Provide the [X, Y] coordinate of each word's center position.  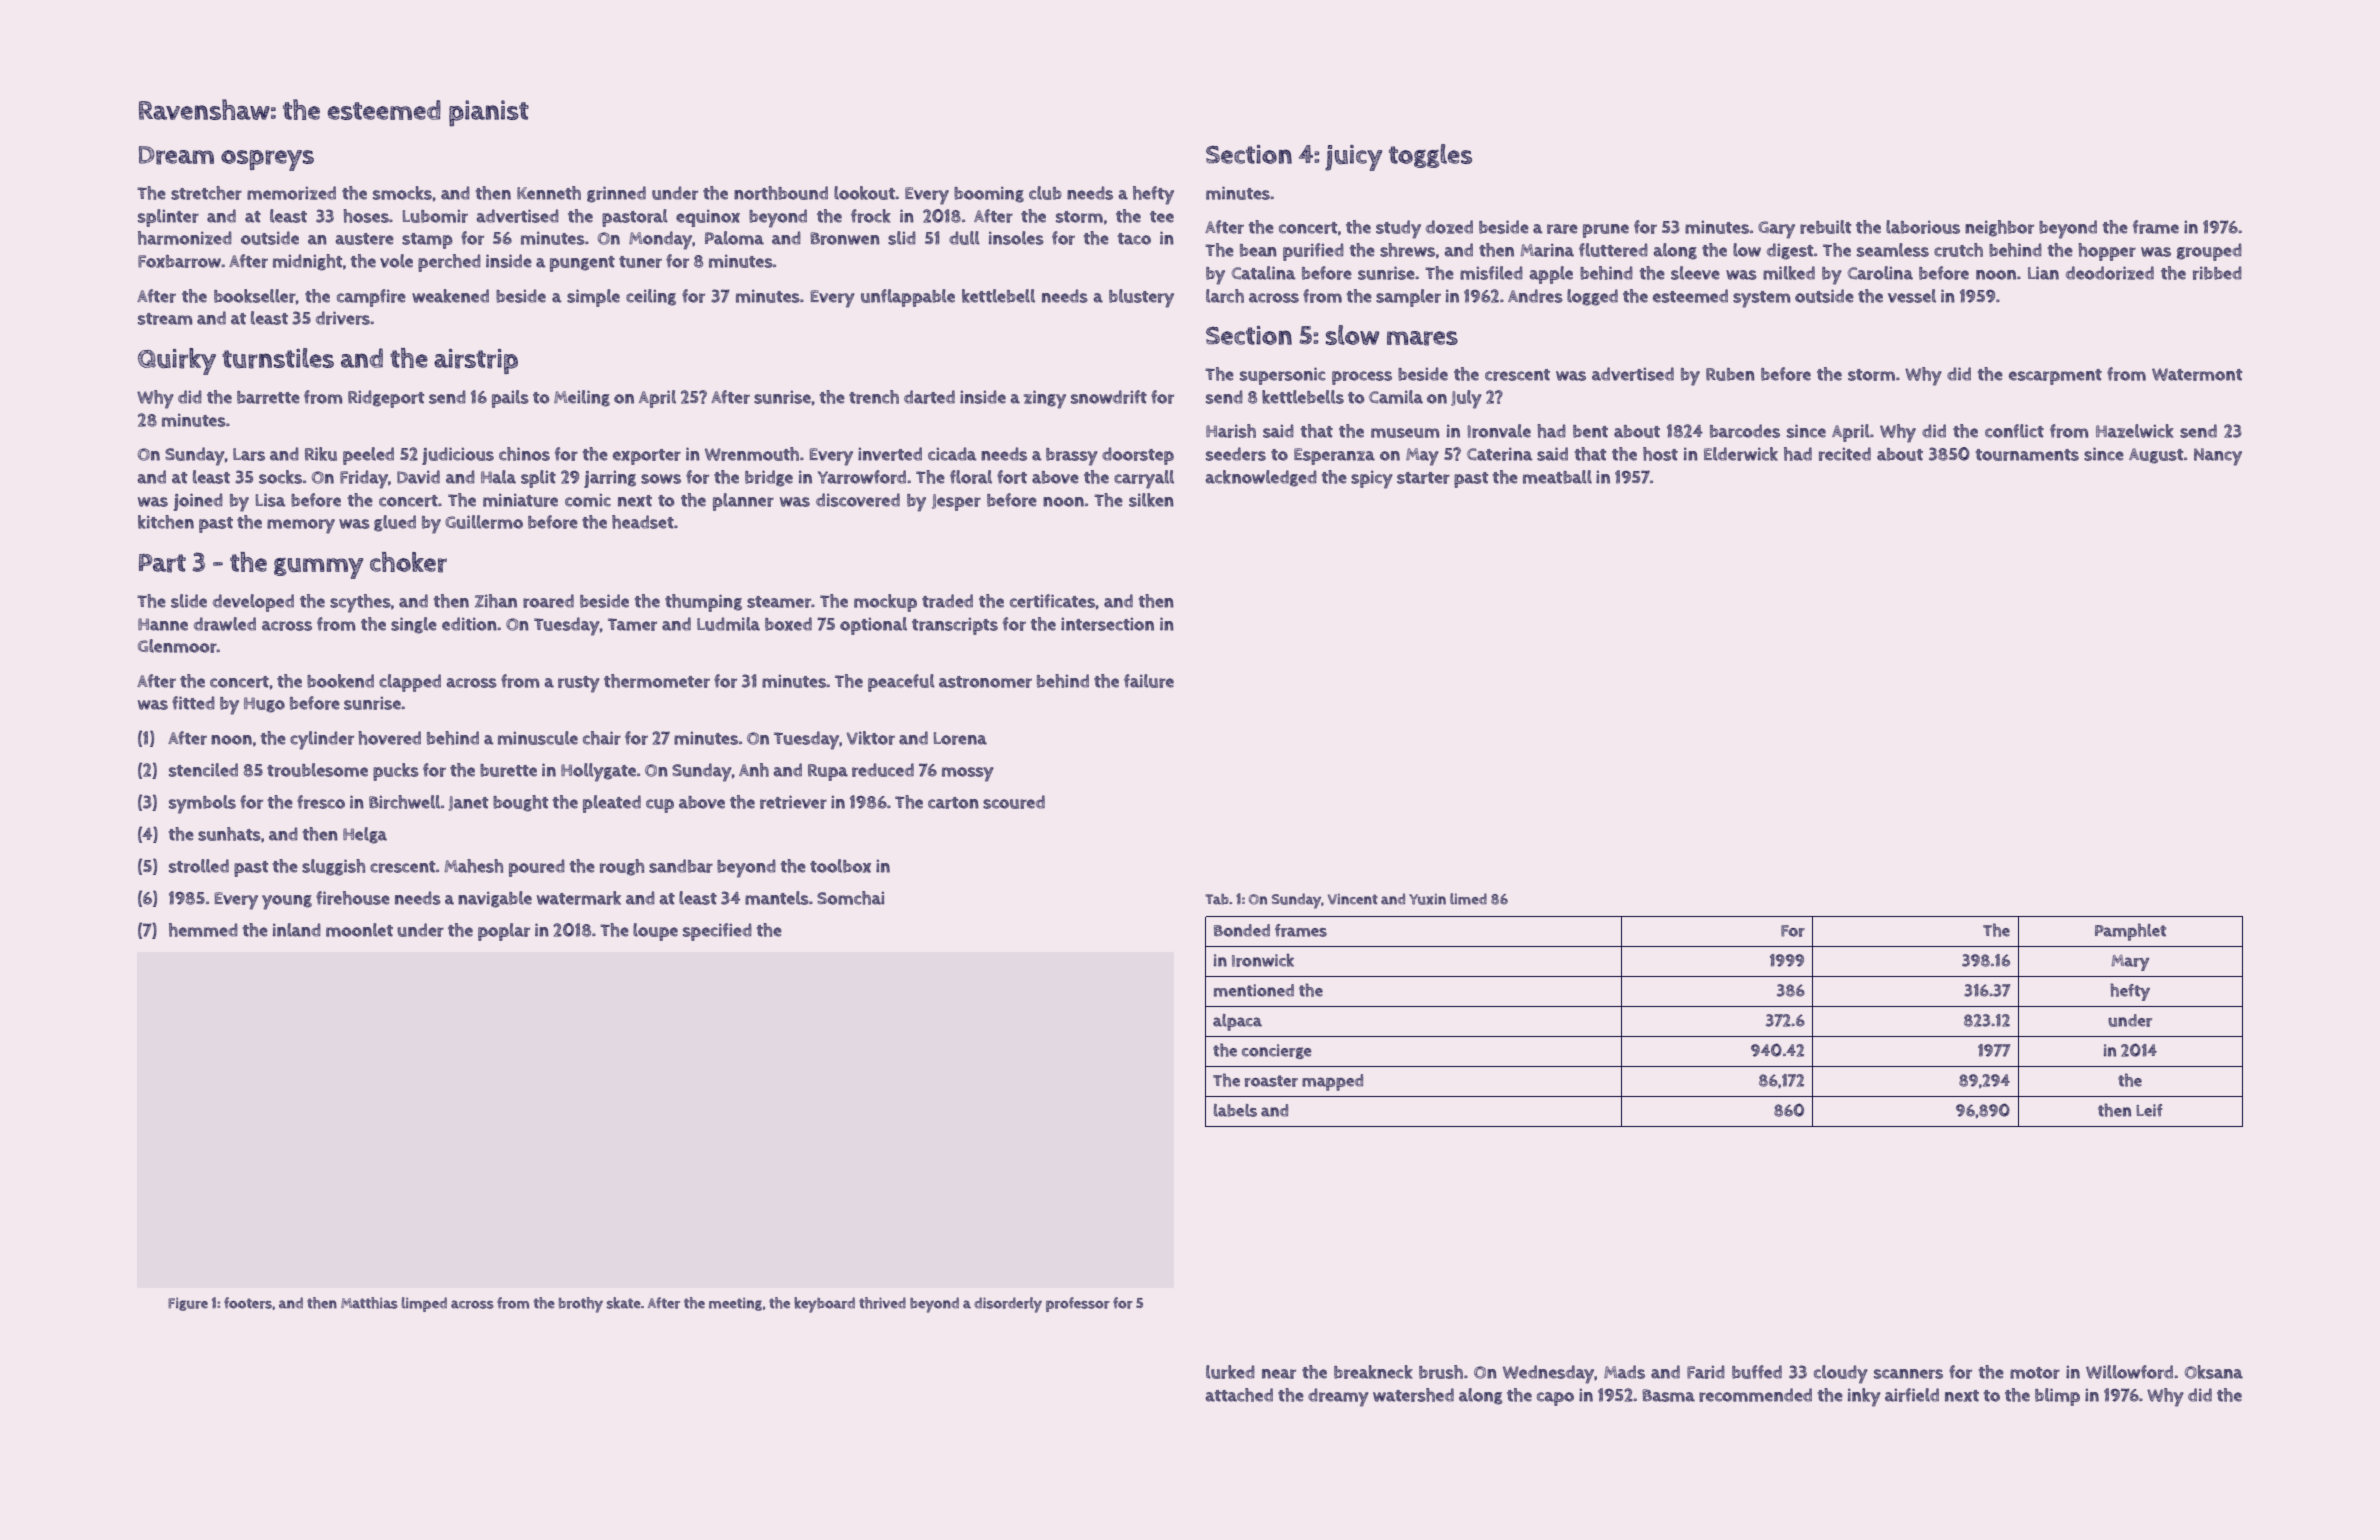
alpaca [1237, 1022]
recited [1845, 454]
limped [424, 1304]
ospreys [267, 160]
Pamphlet [2130, 932]
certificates [1052, 601]
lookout [864, 193]
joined [198, 502]
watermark [579, 898]
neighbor [1999, 228]
